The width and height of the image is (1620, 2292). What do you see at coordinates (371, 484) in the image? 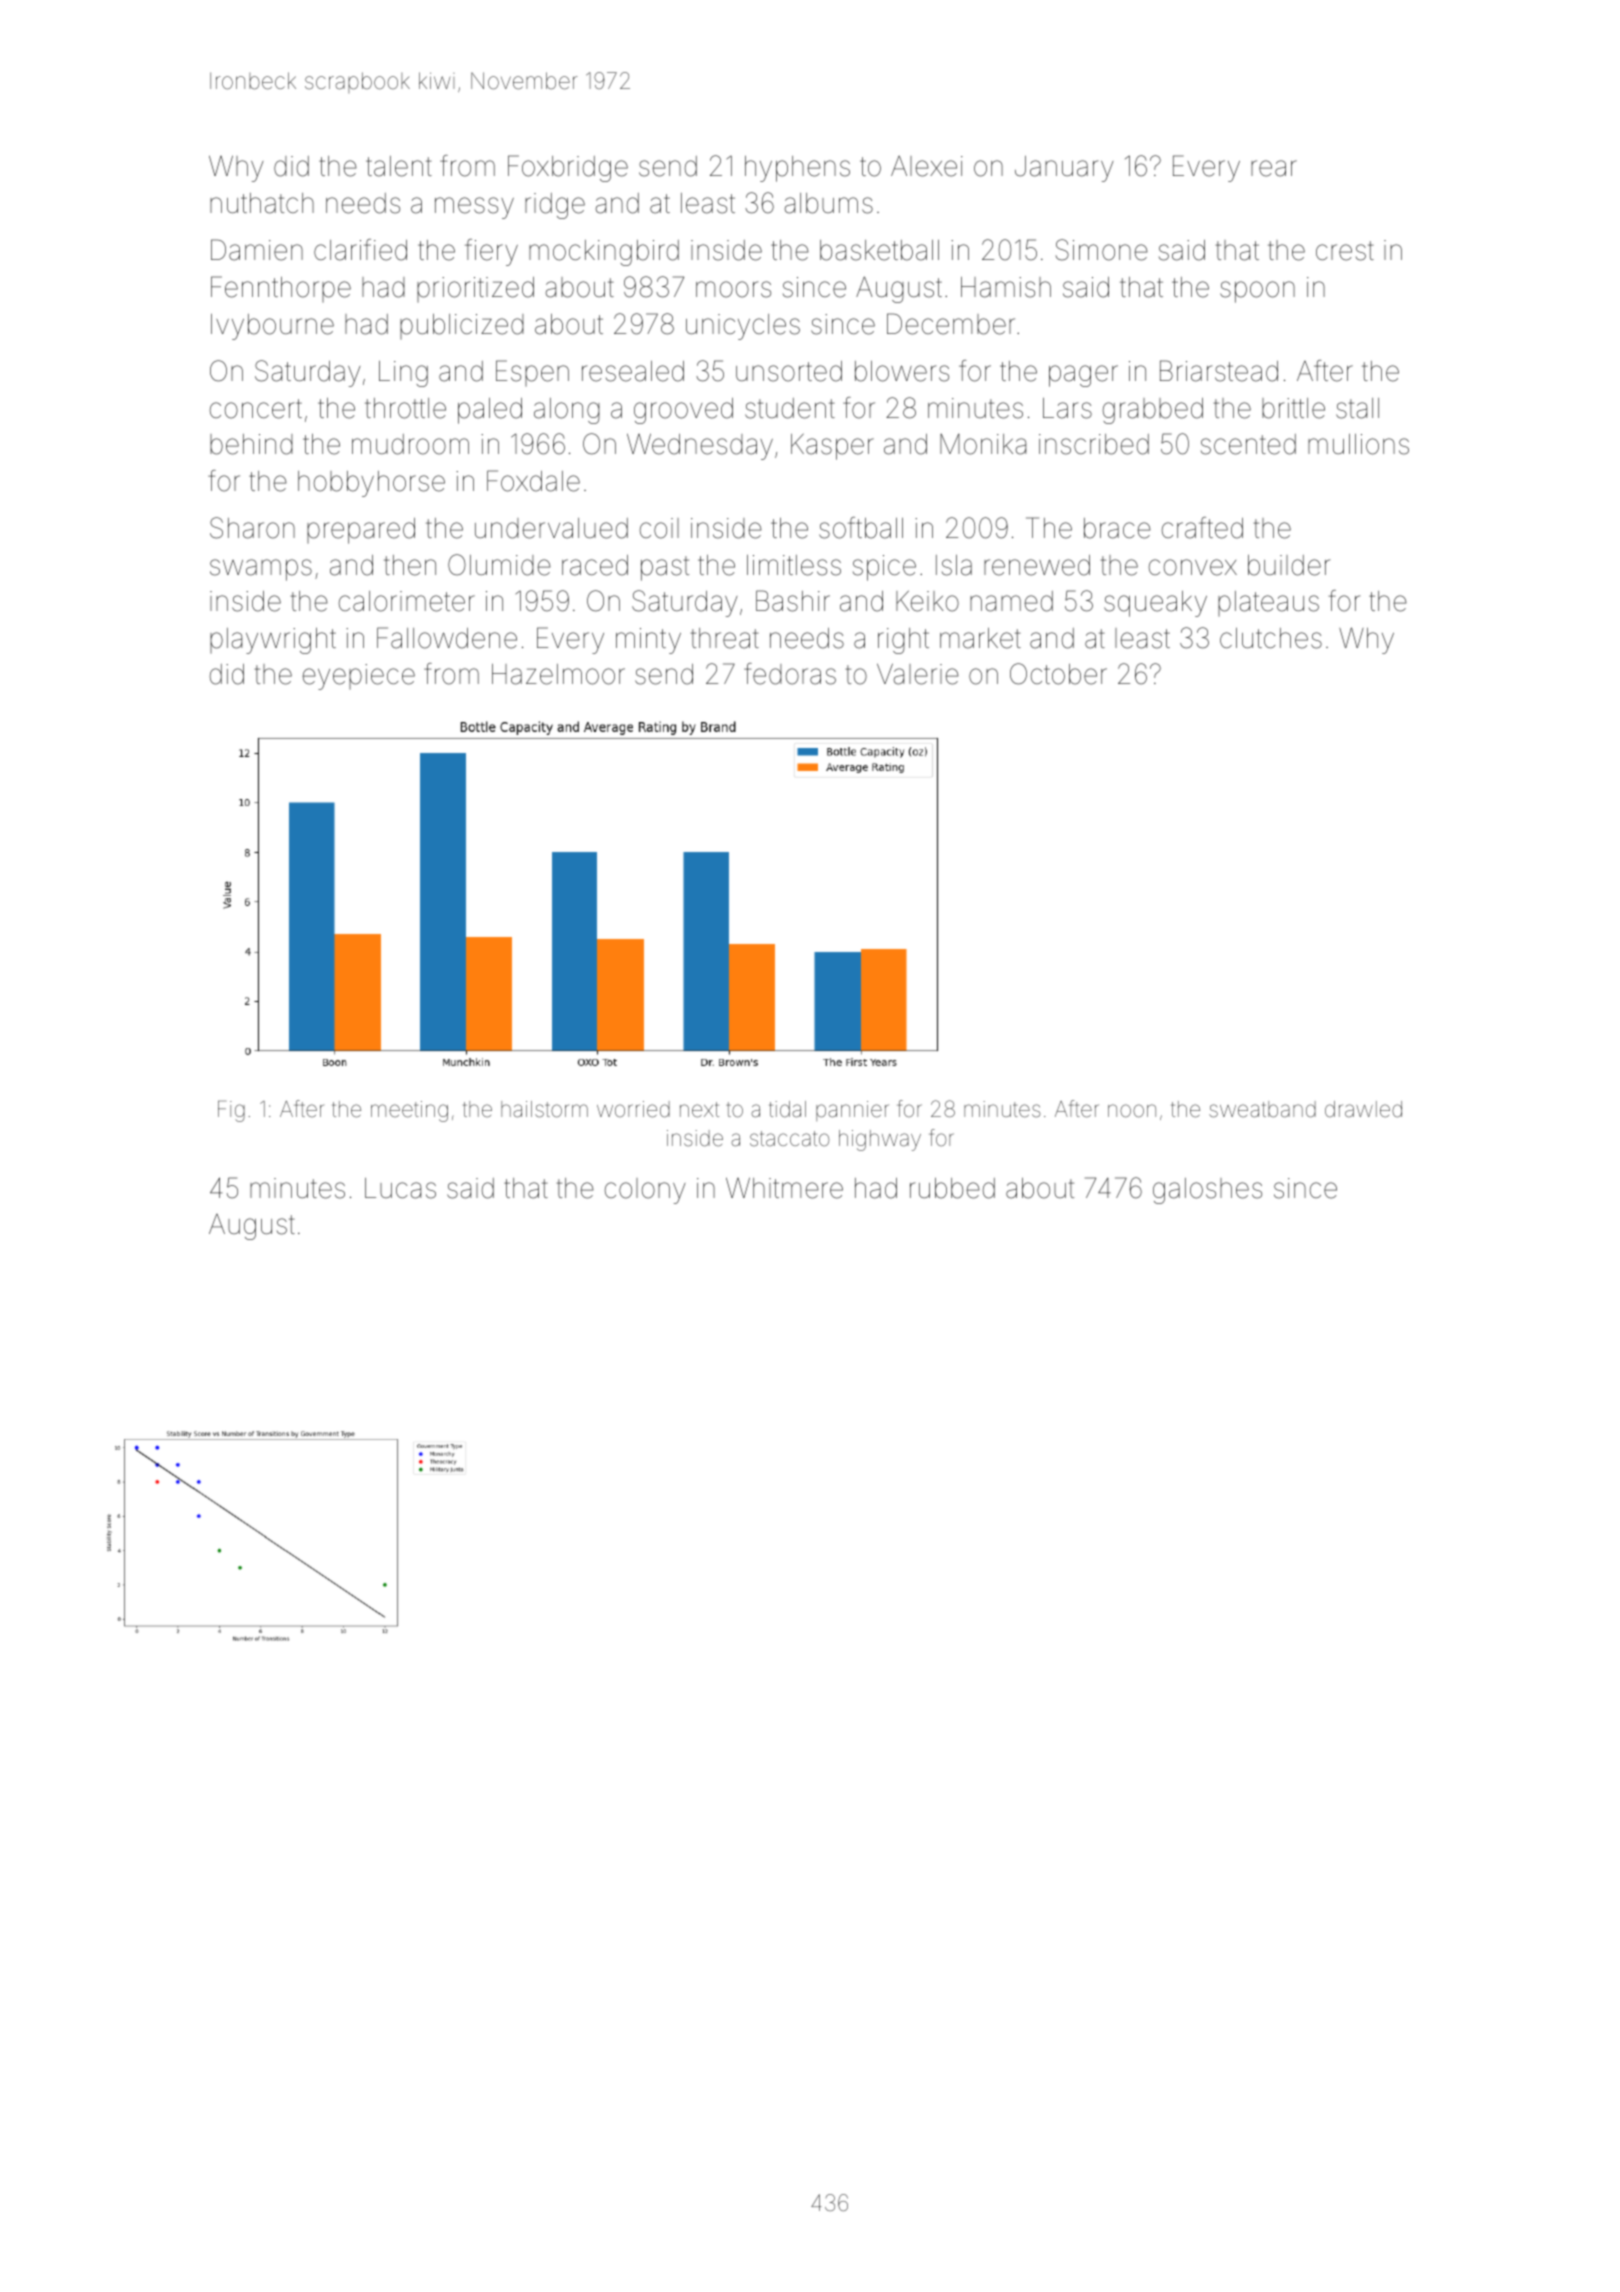
I see `hobbyhorse` at bounding box center [371, 484].
